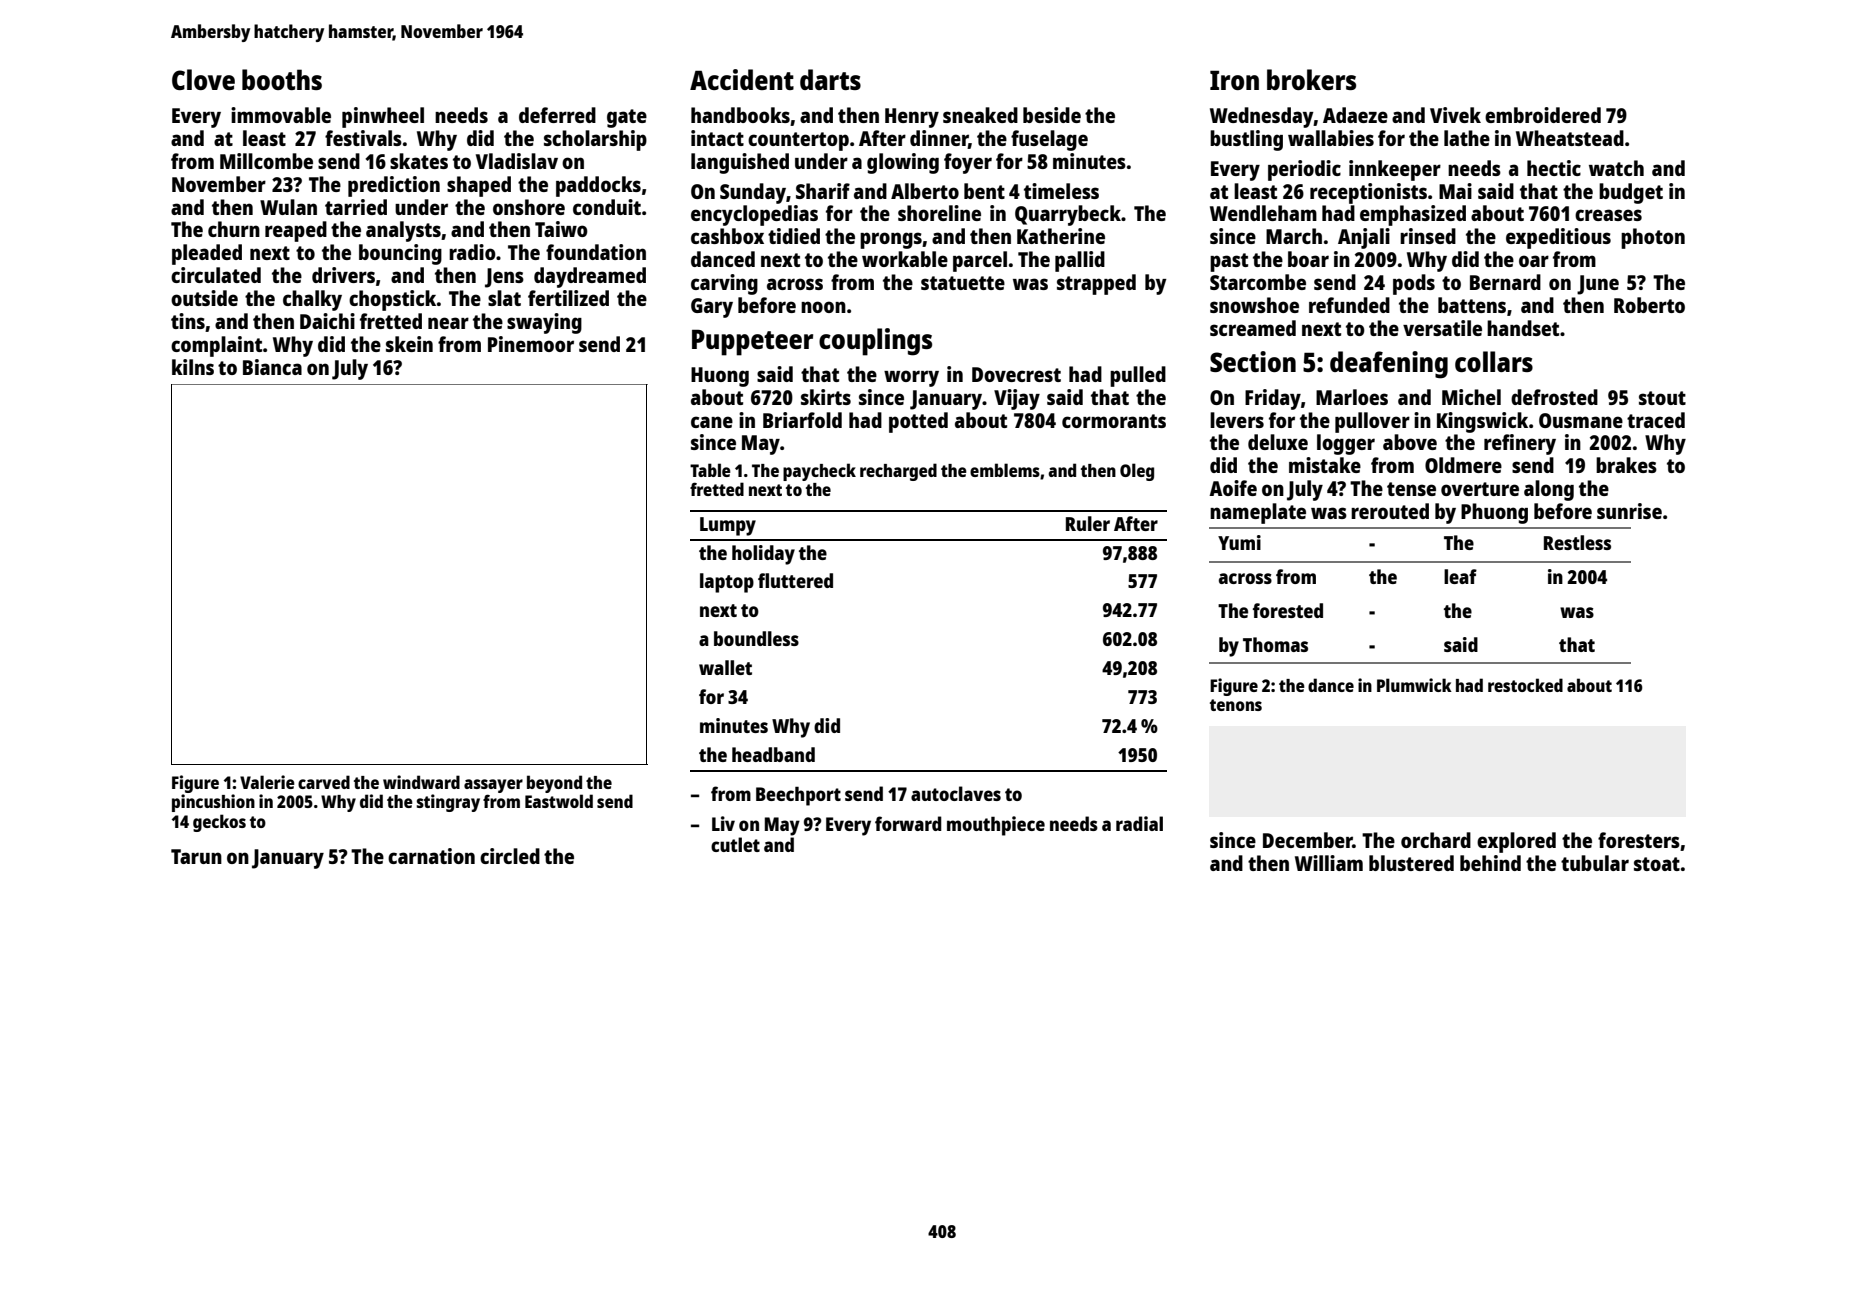 The image size is (1857, 1313). What do you see at coordinates (272, 367) in the screenshot?
I see `Bianca` at bounding box center [272, 367].
